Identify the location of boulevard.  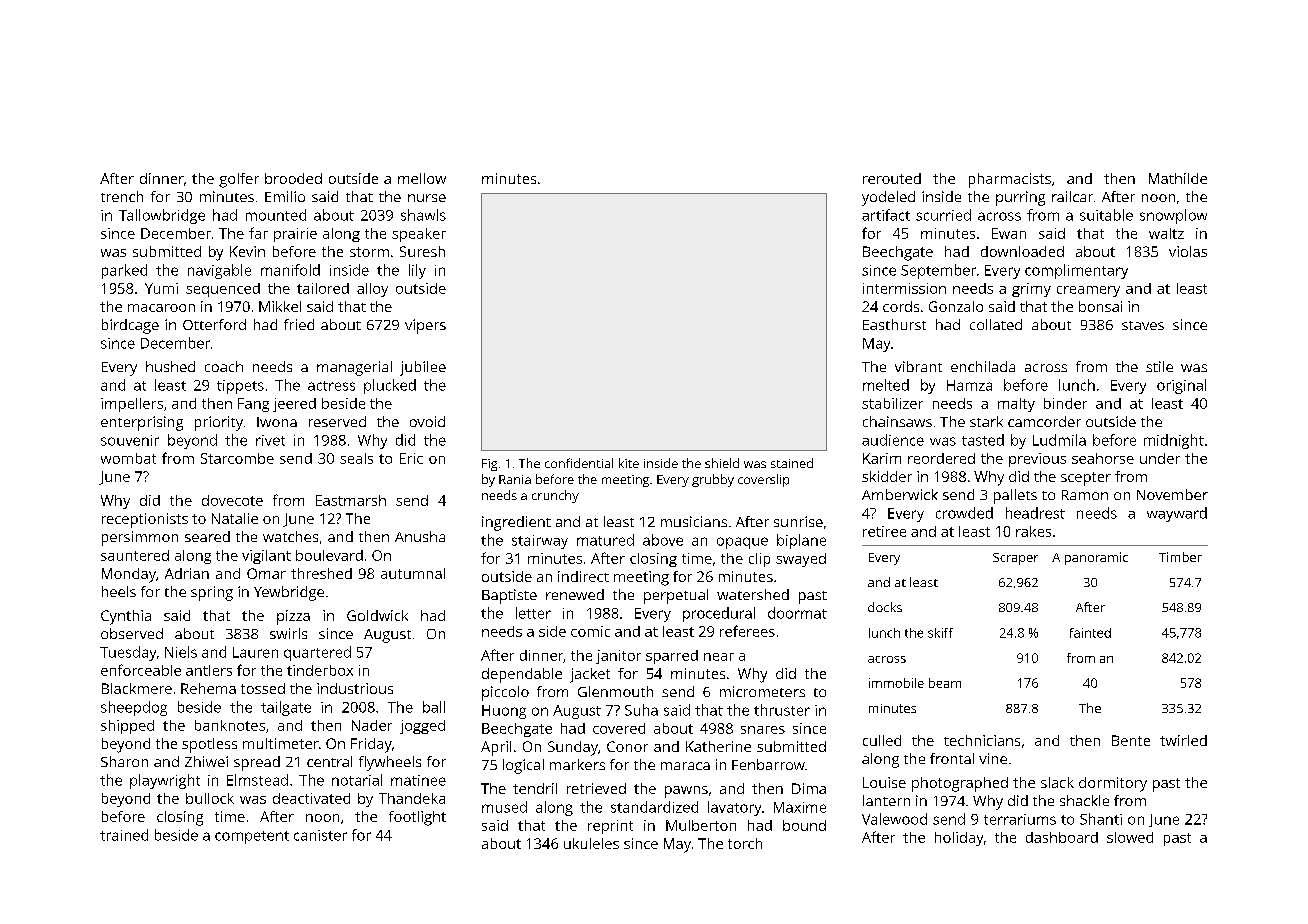
(329, 555).
